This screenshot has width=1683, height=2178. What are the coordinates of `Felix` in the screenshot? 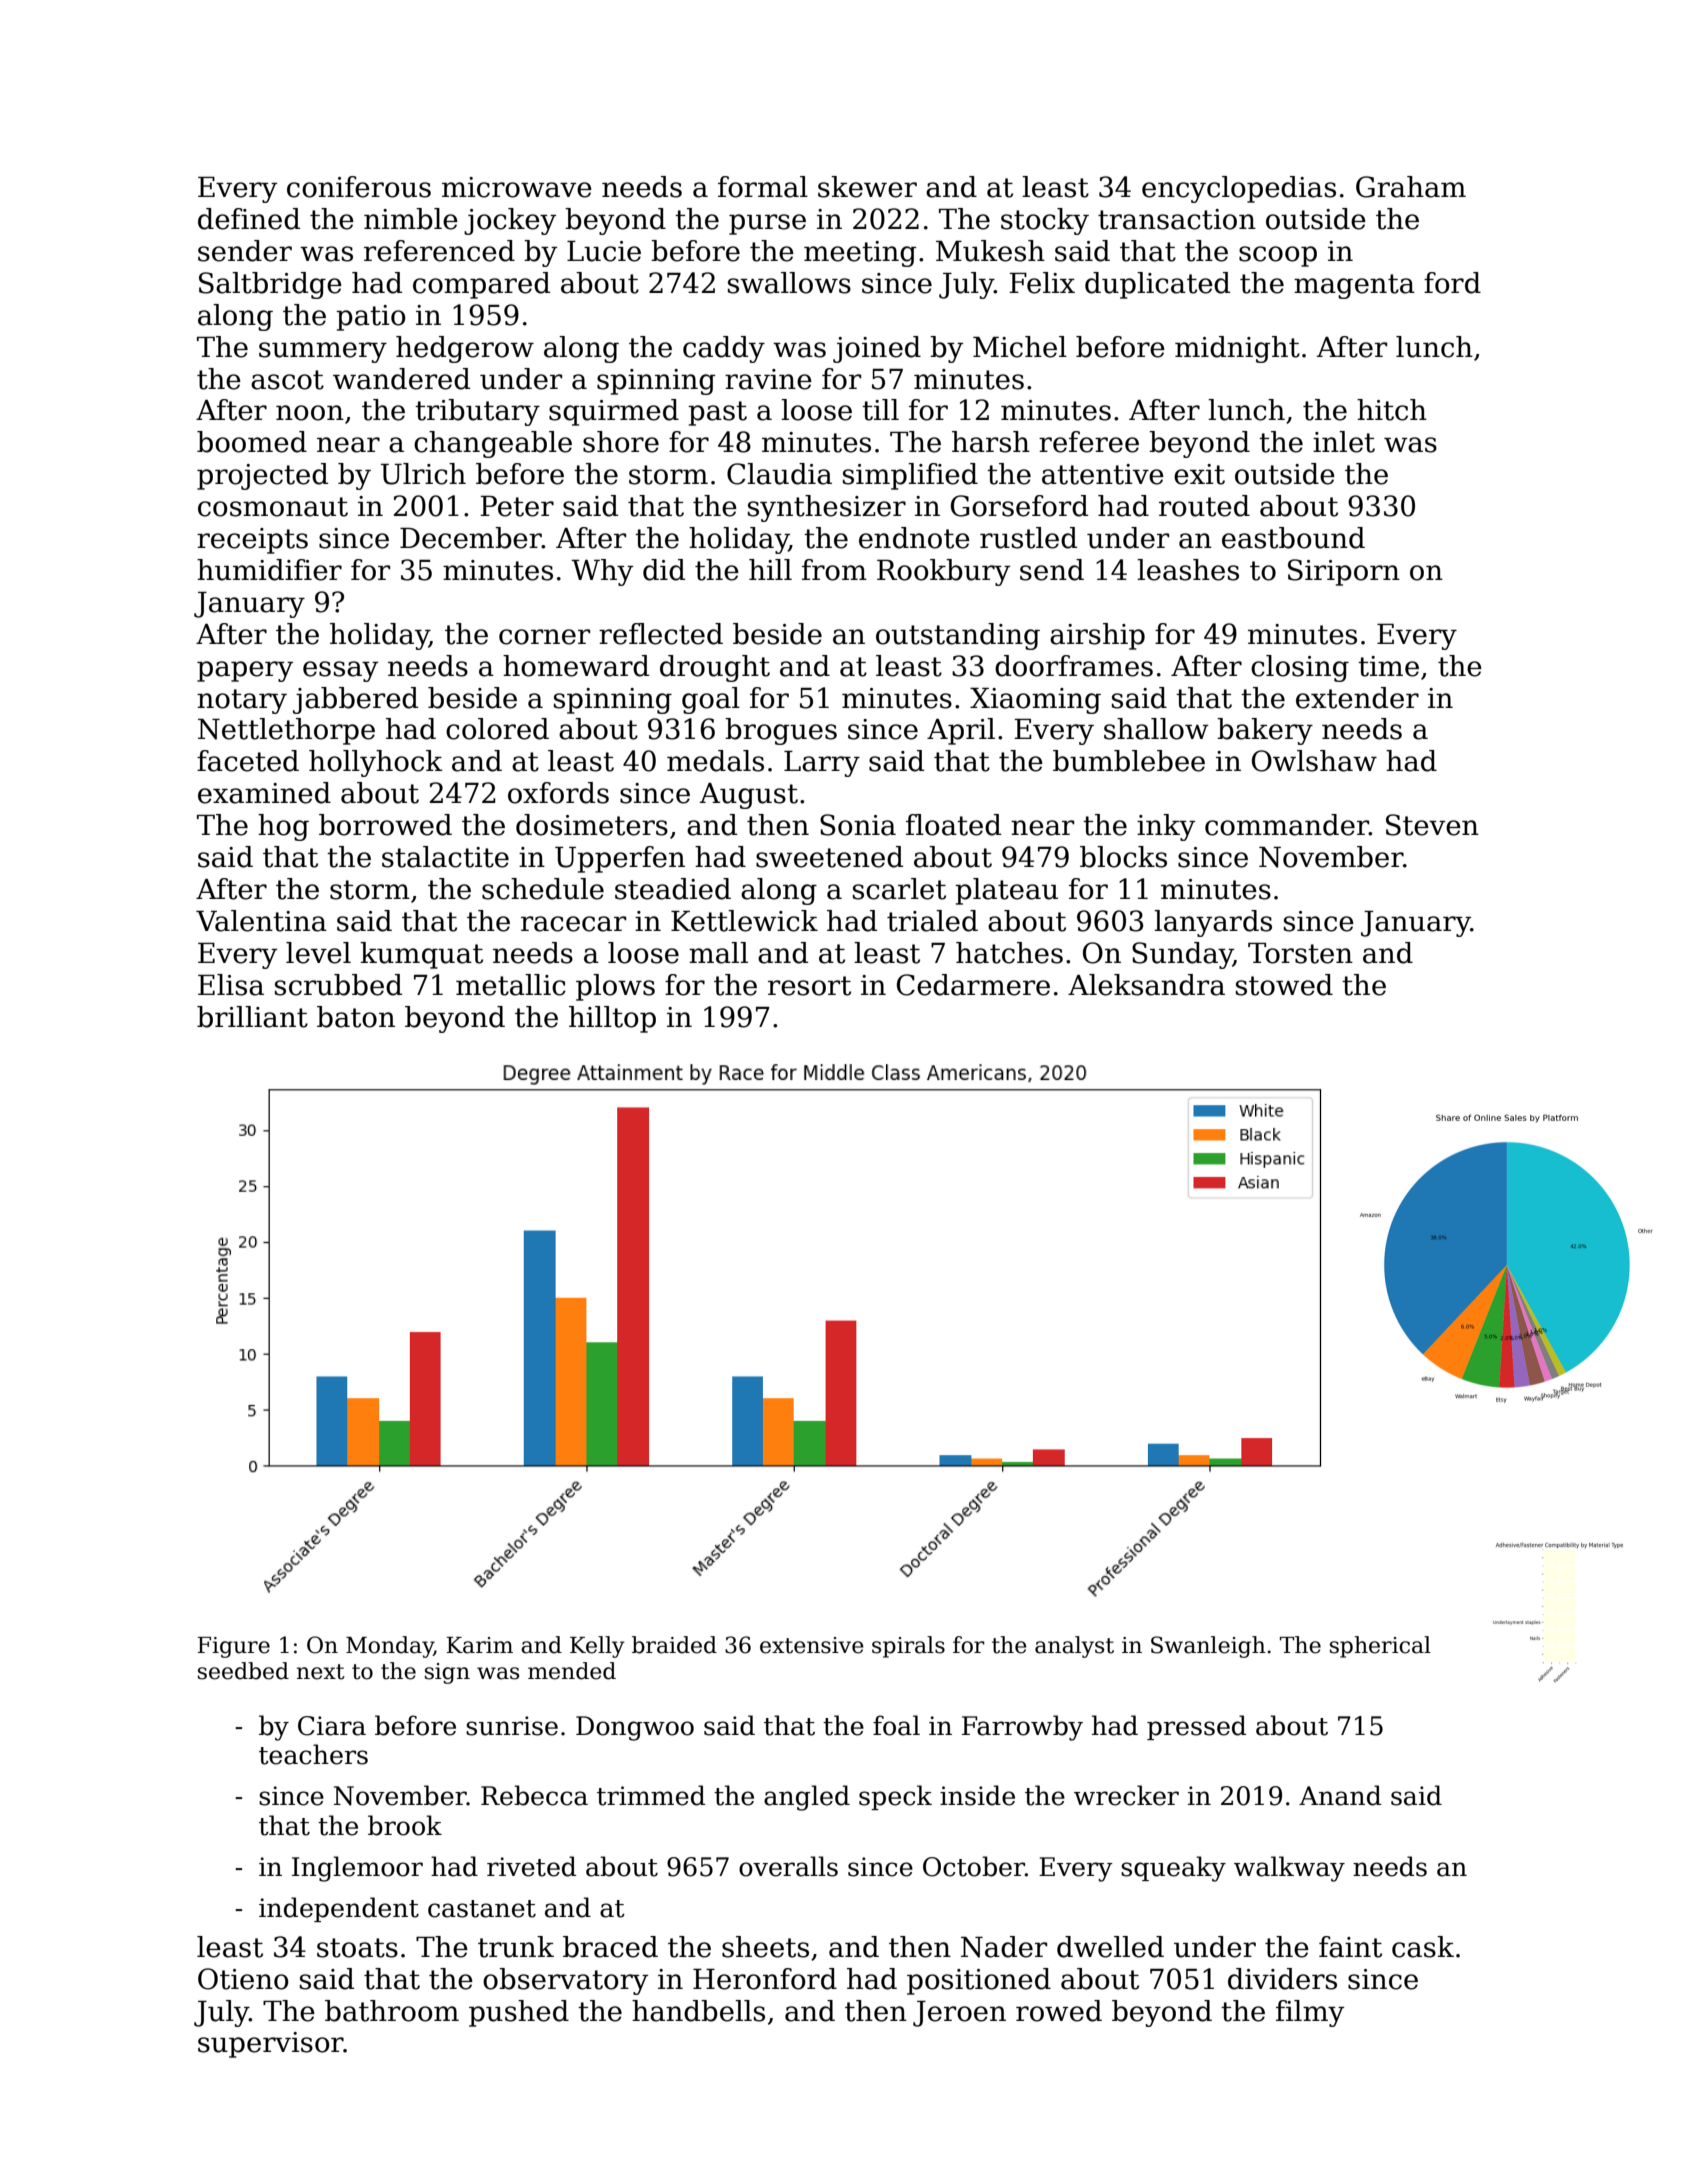 It's located at (1042, 283).
